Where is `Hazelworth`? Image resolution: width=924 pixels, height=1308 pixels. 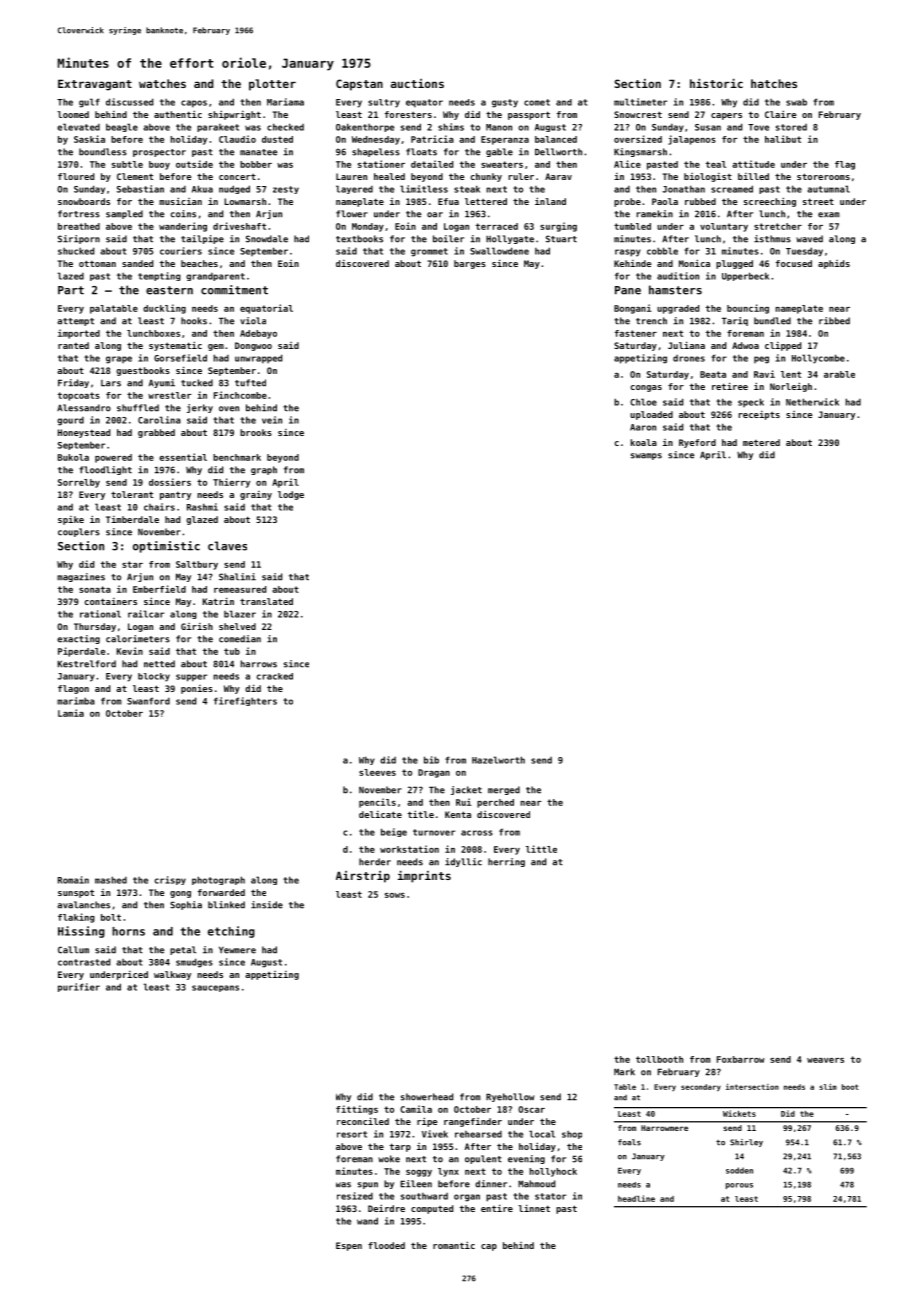
Hazelworth is located at coordinates (498, 760).
